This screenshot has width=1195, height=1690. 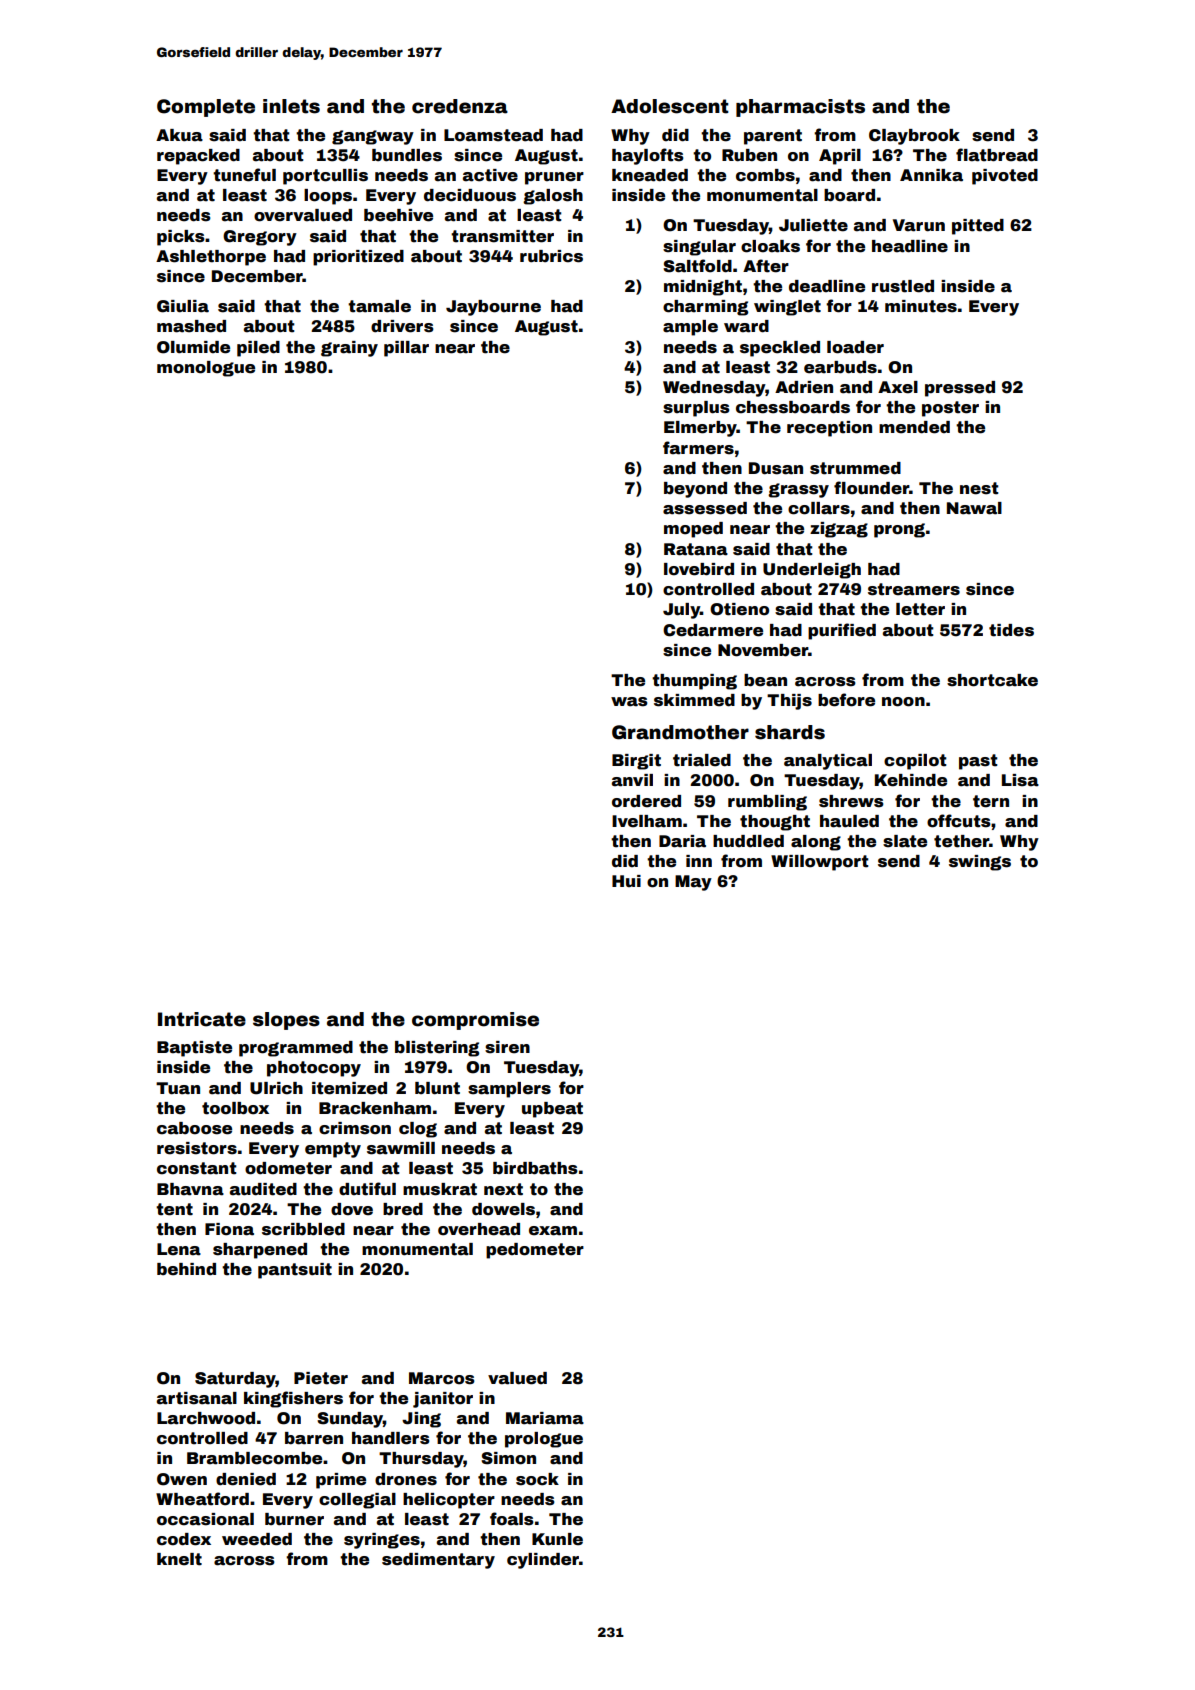 I want to click on upbeat, so click(x=552, y=1110).
